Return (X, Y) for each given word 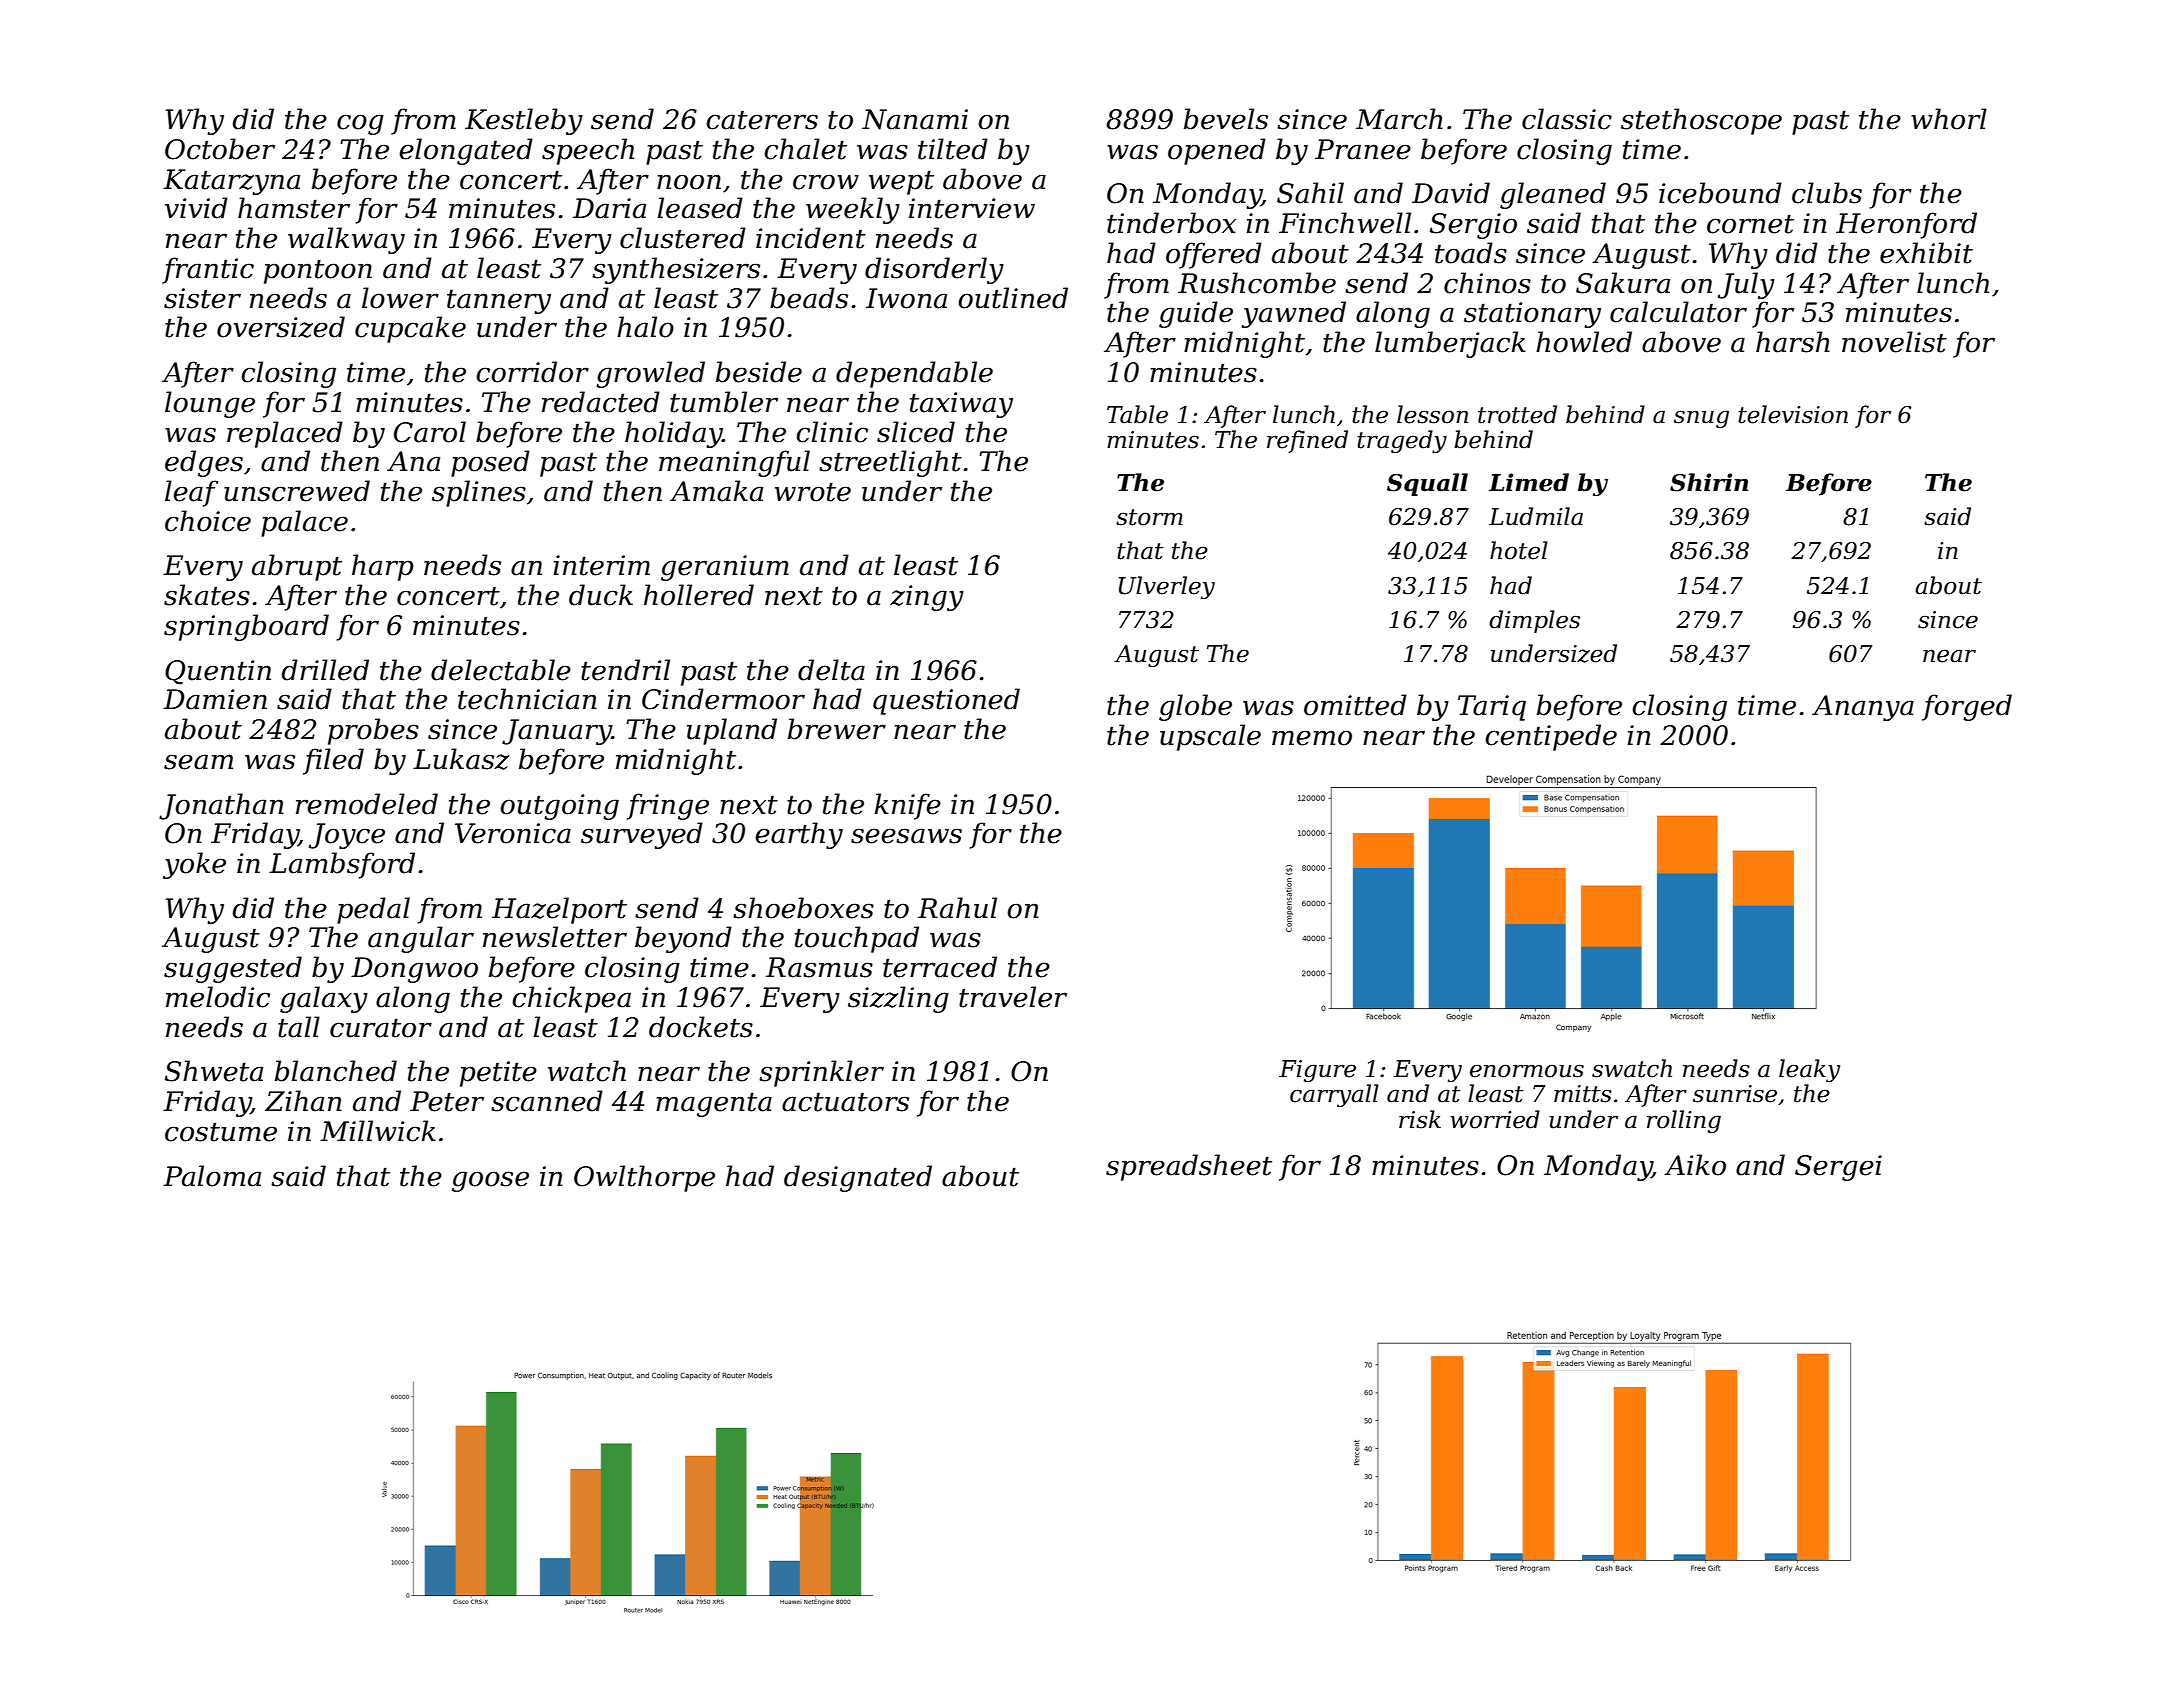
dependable (914, 374)
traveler (1013, 997)
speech (588, 151)
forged (1967, 707)
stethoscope (1701, 121)
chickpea (571, 999)
